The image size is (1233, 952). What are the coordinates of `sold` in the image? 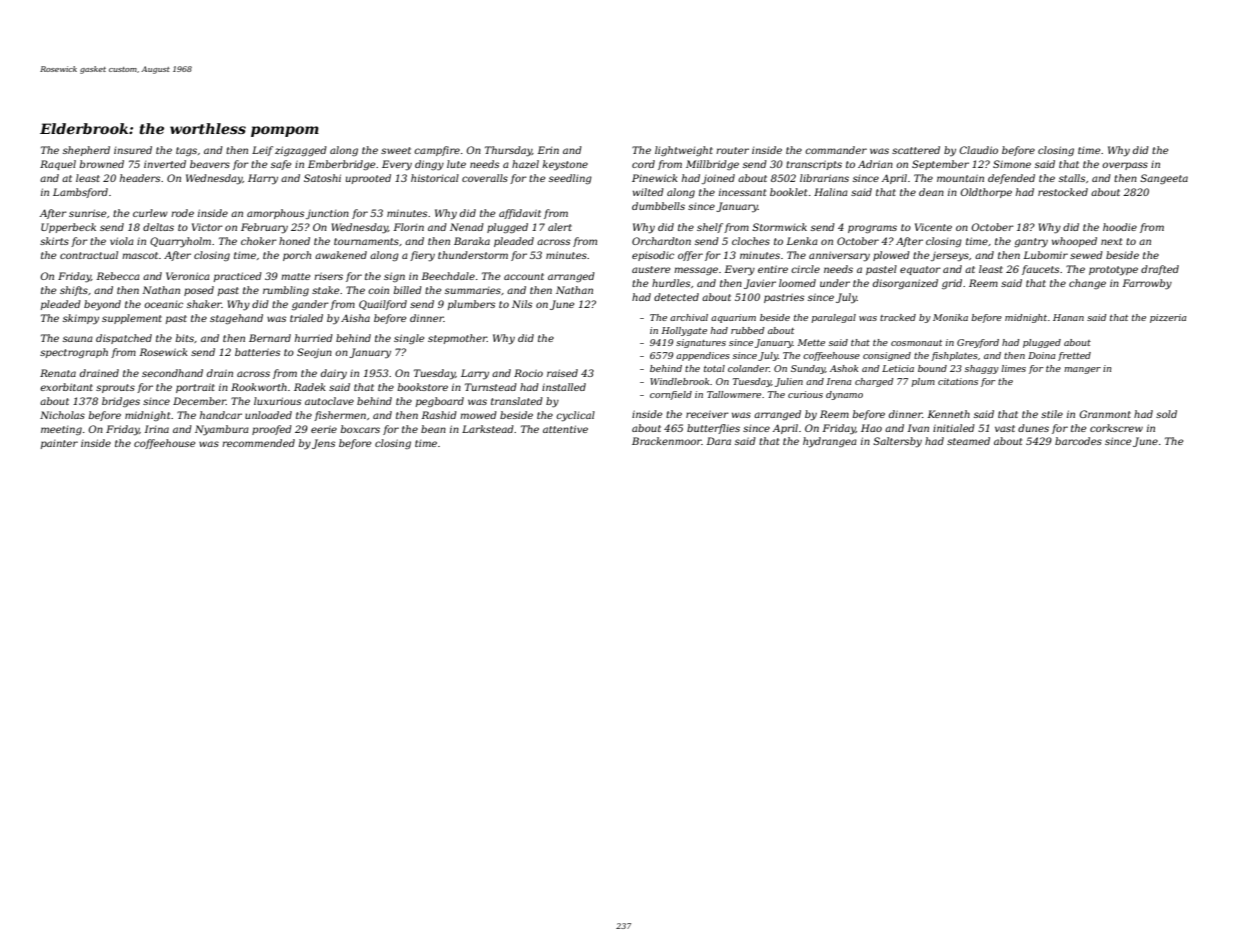 It's located at (1166, 414).
